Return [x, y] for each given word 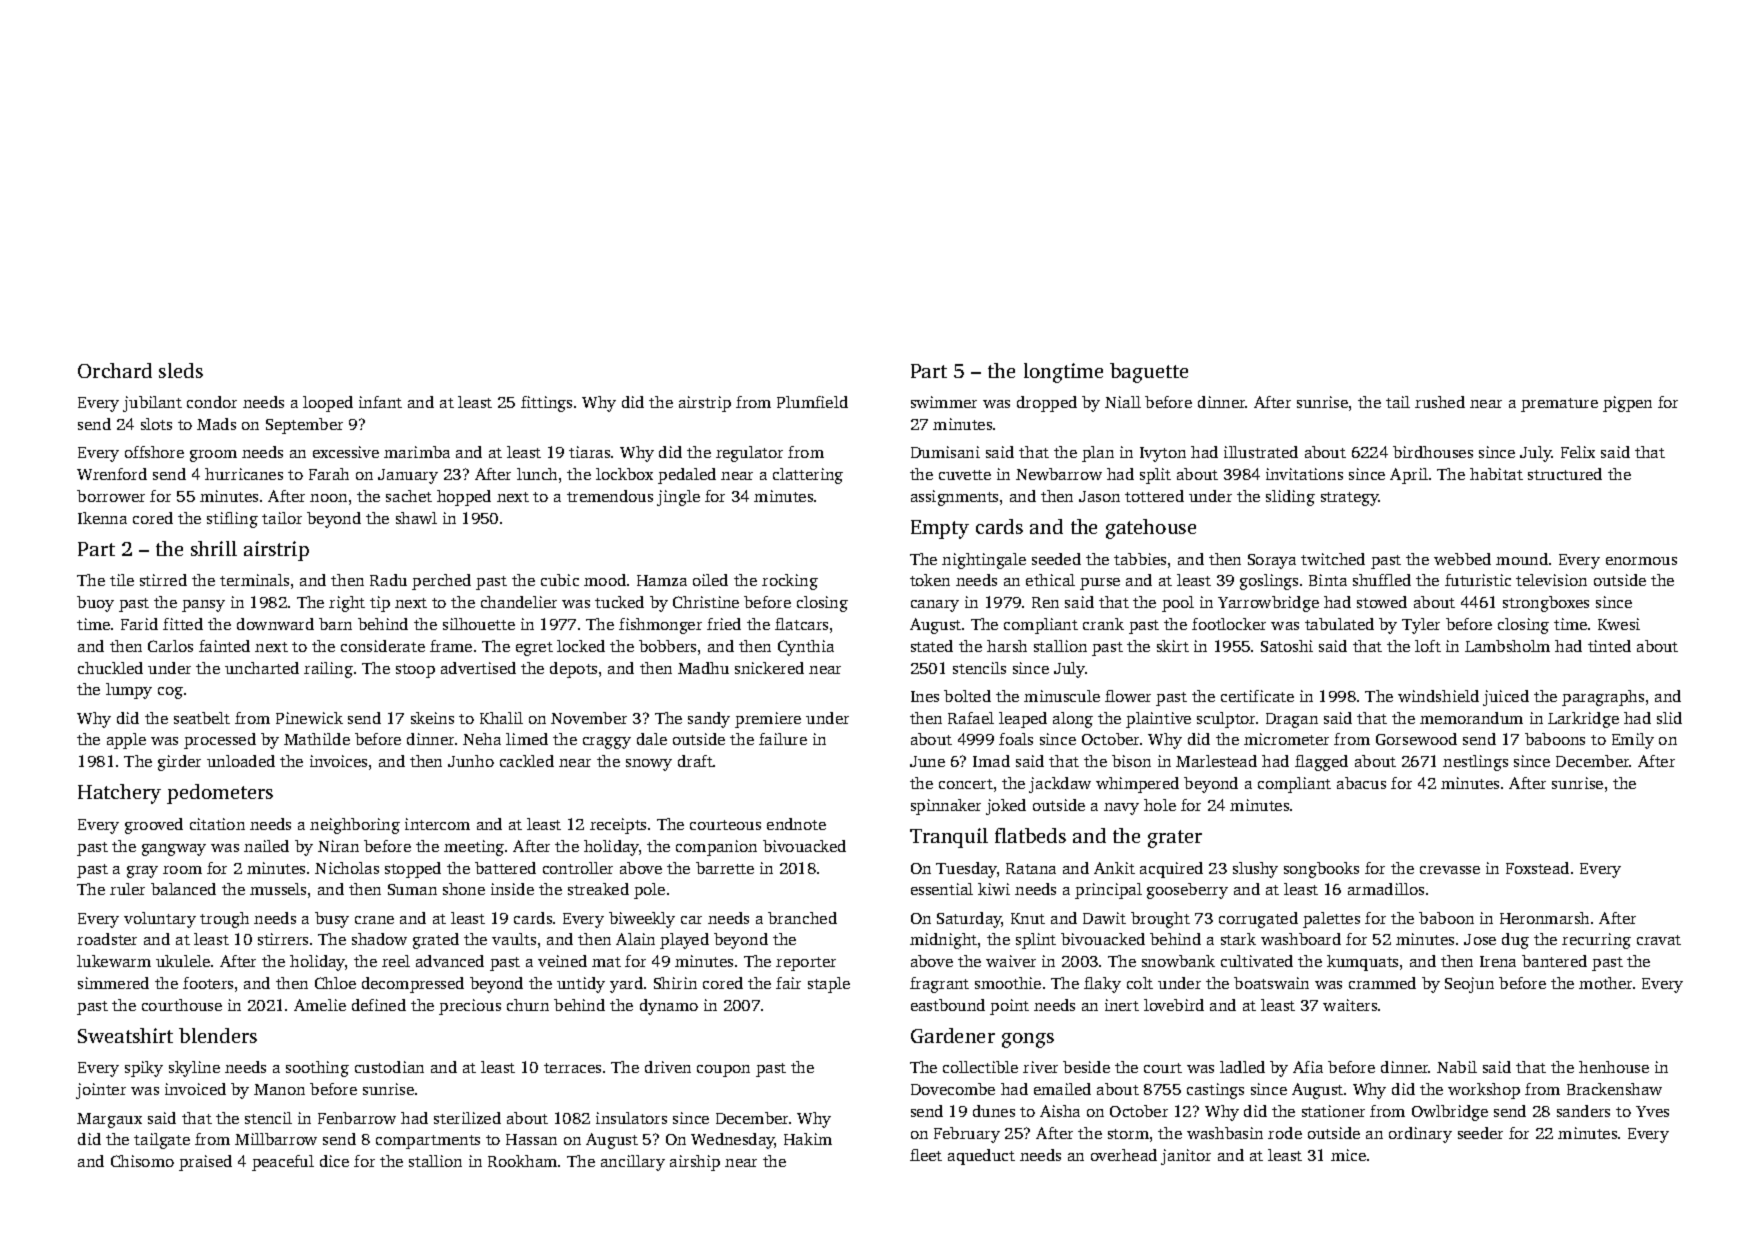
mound [1522, 559]
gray [142, 872]
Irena [1498, 961]
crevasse [1450, 870]
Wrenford [112, 474]
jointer [101, 1091]
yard [626, 985]
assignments [954, 498]
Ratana [1031, 868]
